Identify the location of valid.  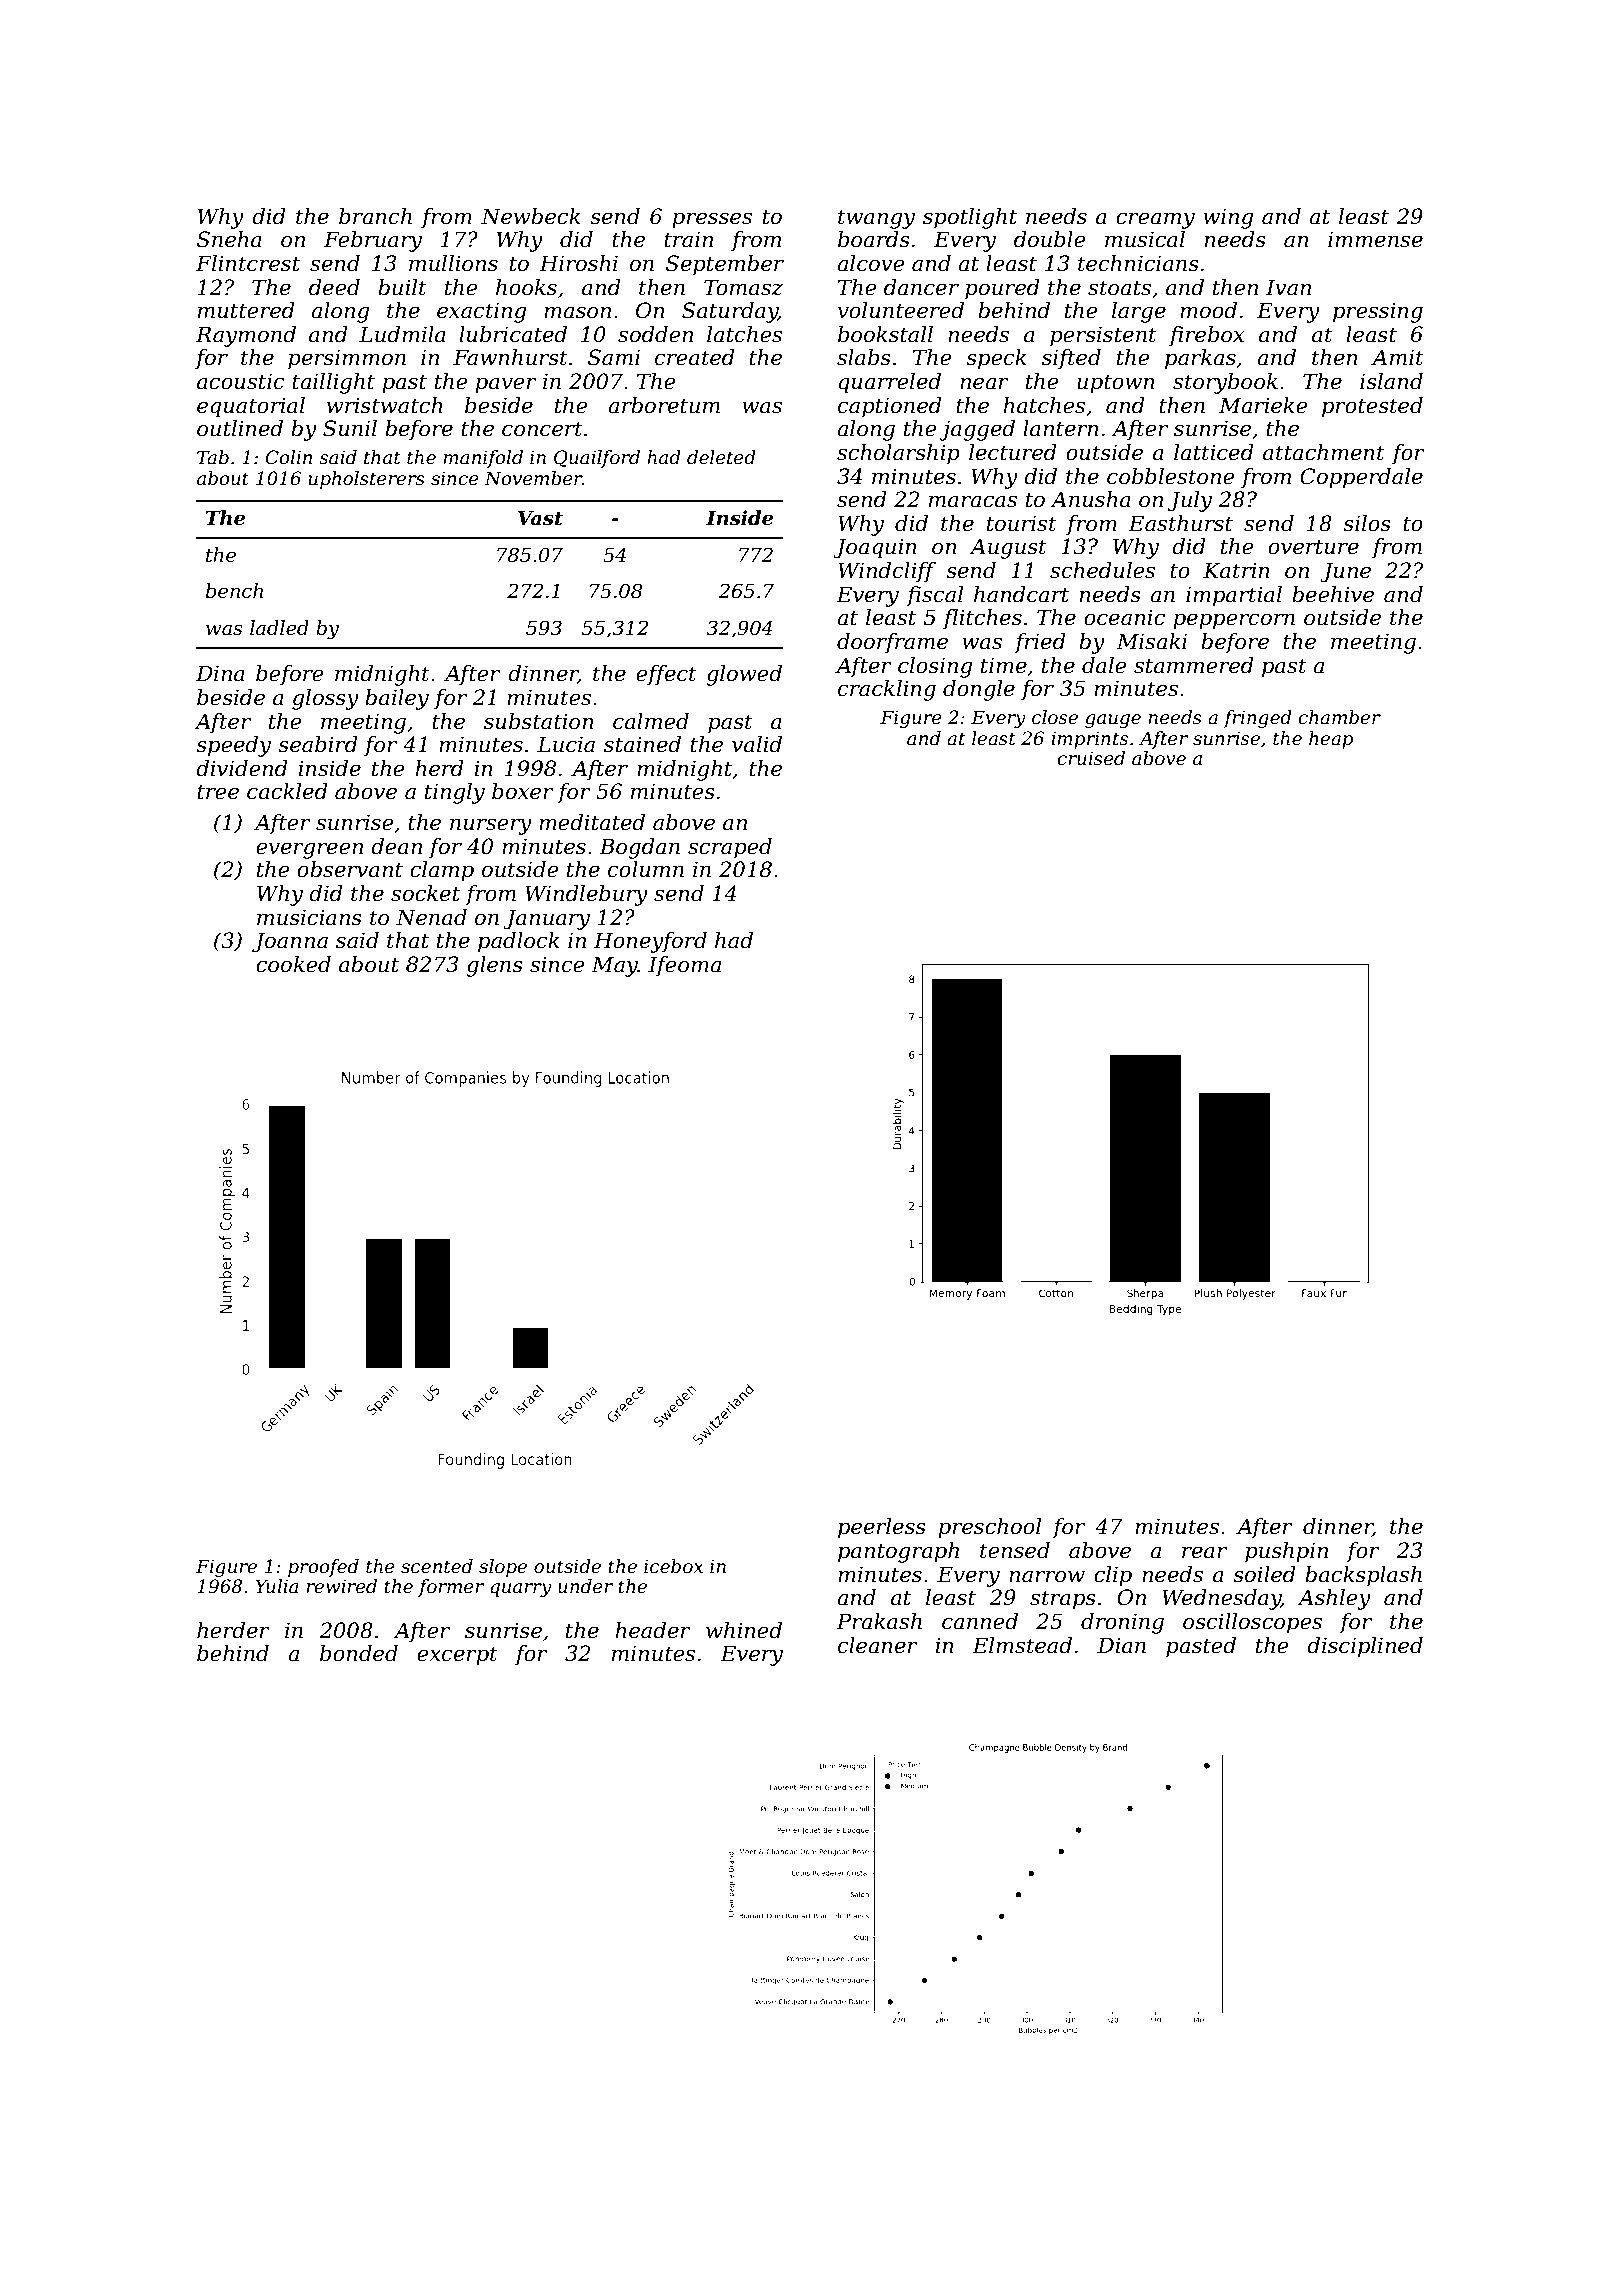
(757, 744).
